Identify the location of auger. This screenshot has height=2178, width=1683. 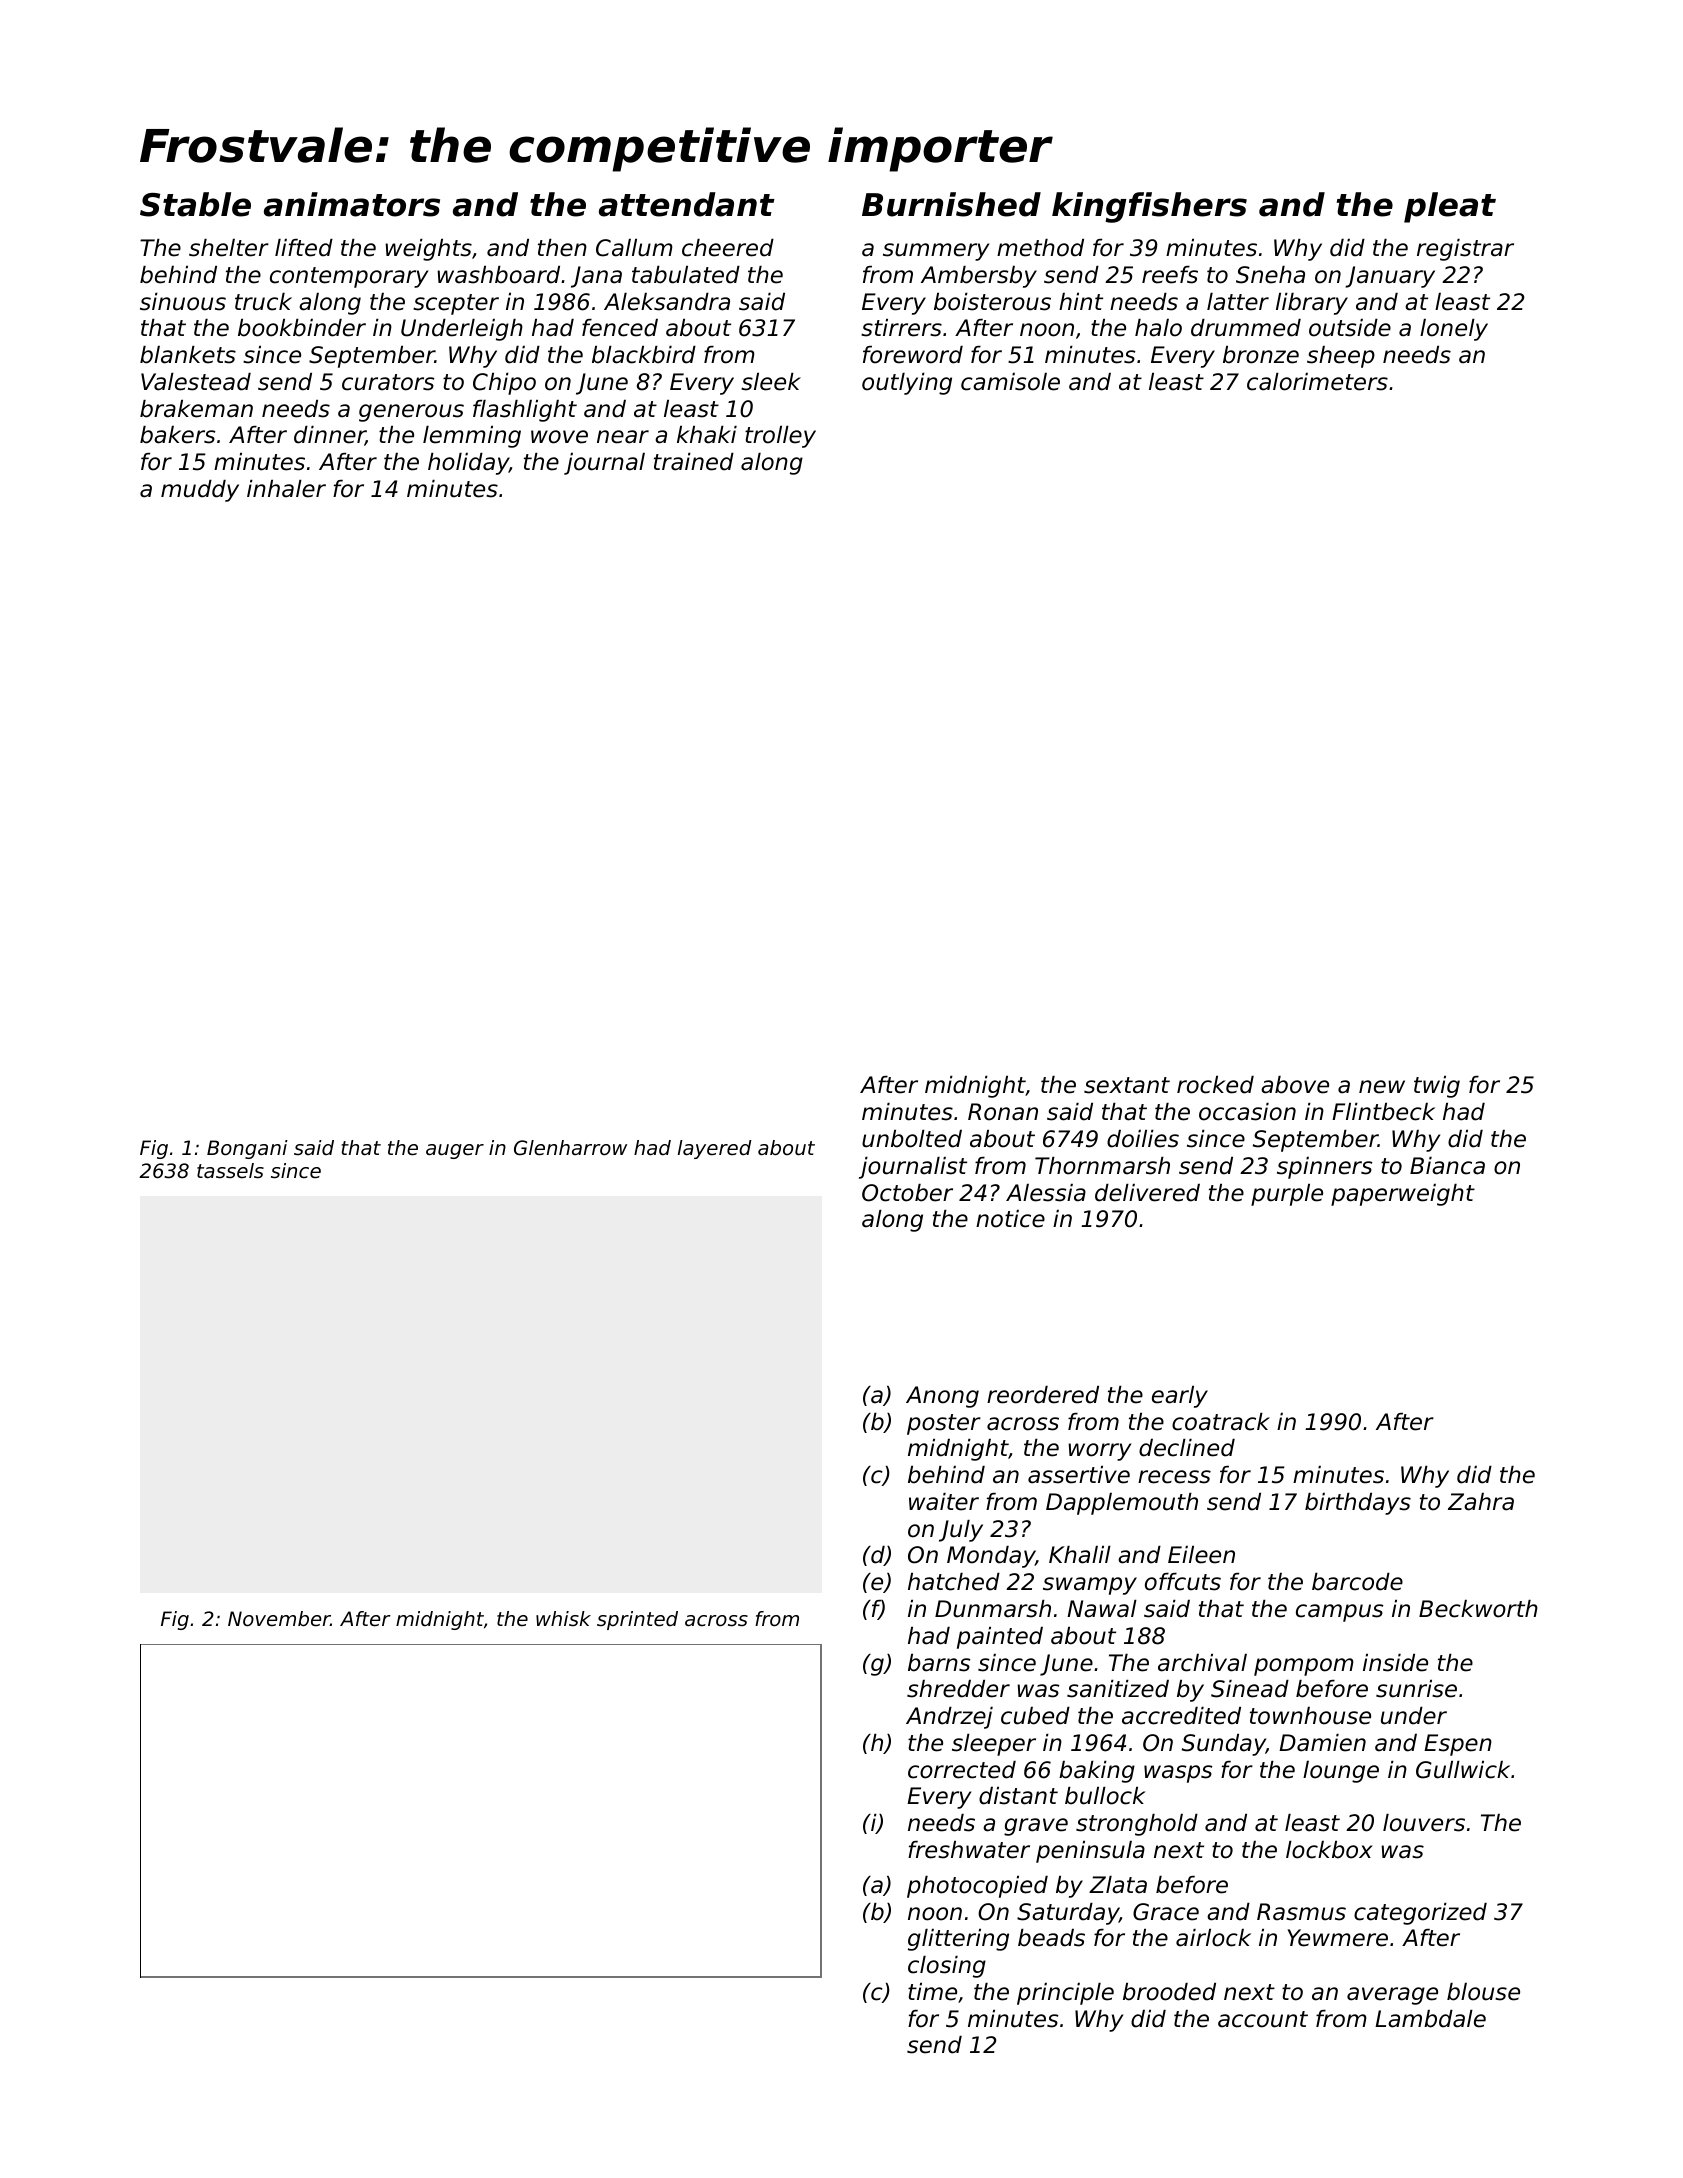
(455, 1151).
